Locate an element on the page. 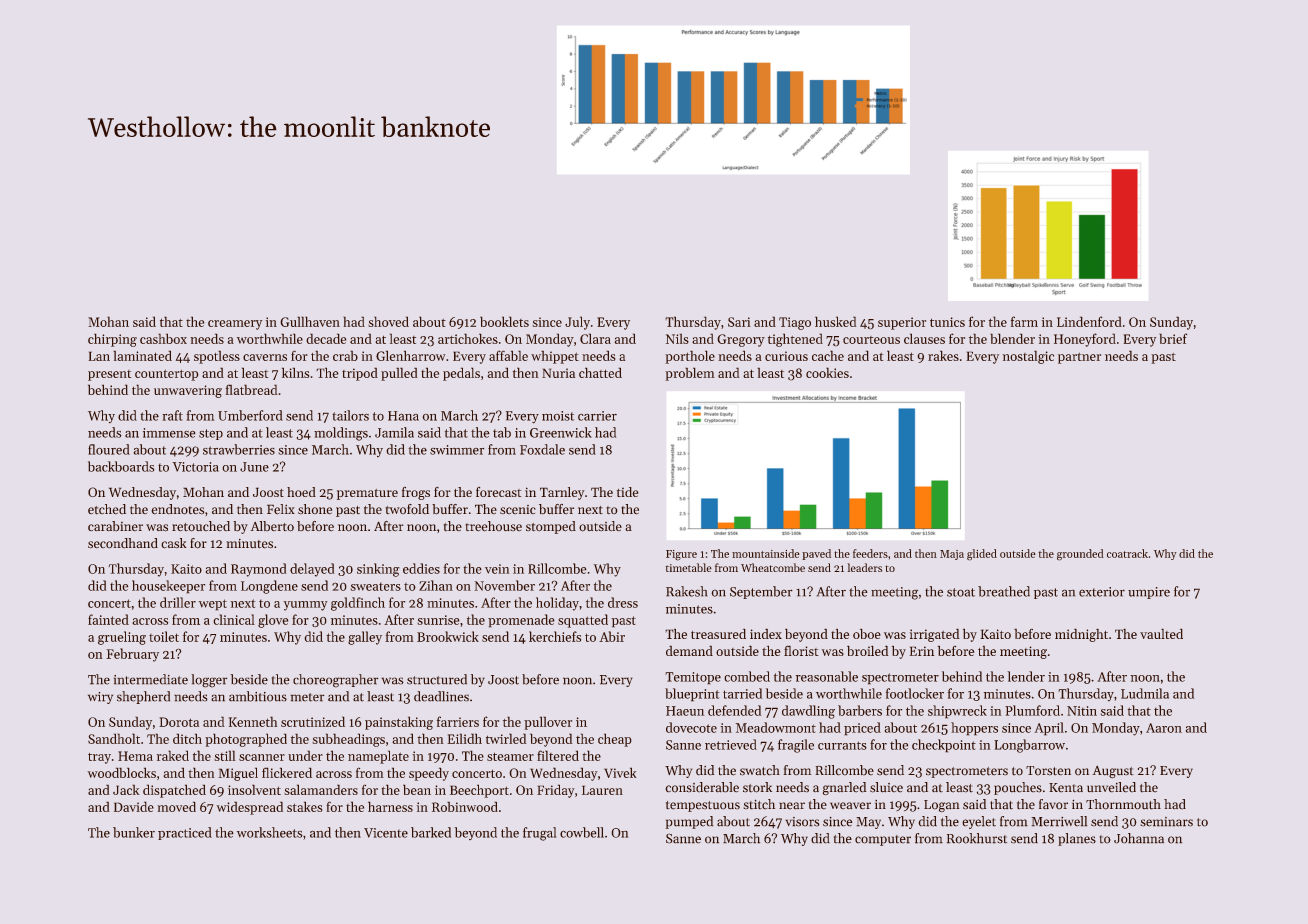 This image has width=1308, height=924. husked is located at coordinates (836, 321).
